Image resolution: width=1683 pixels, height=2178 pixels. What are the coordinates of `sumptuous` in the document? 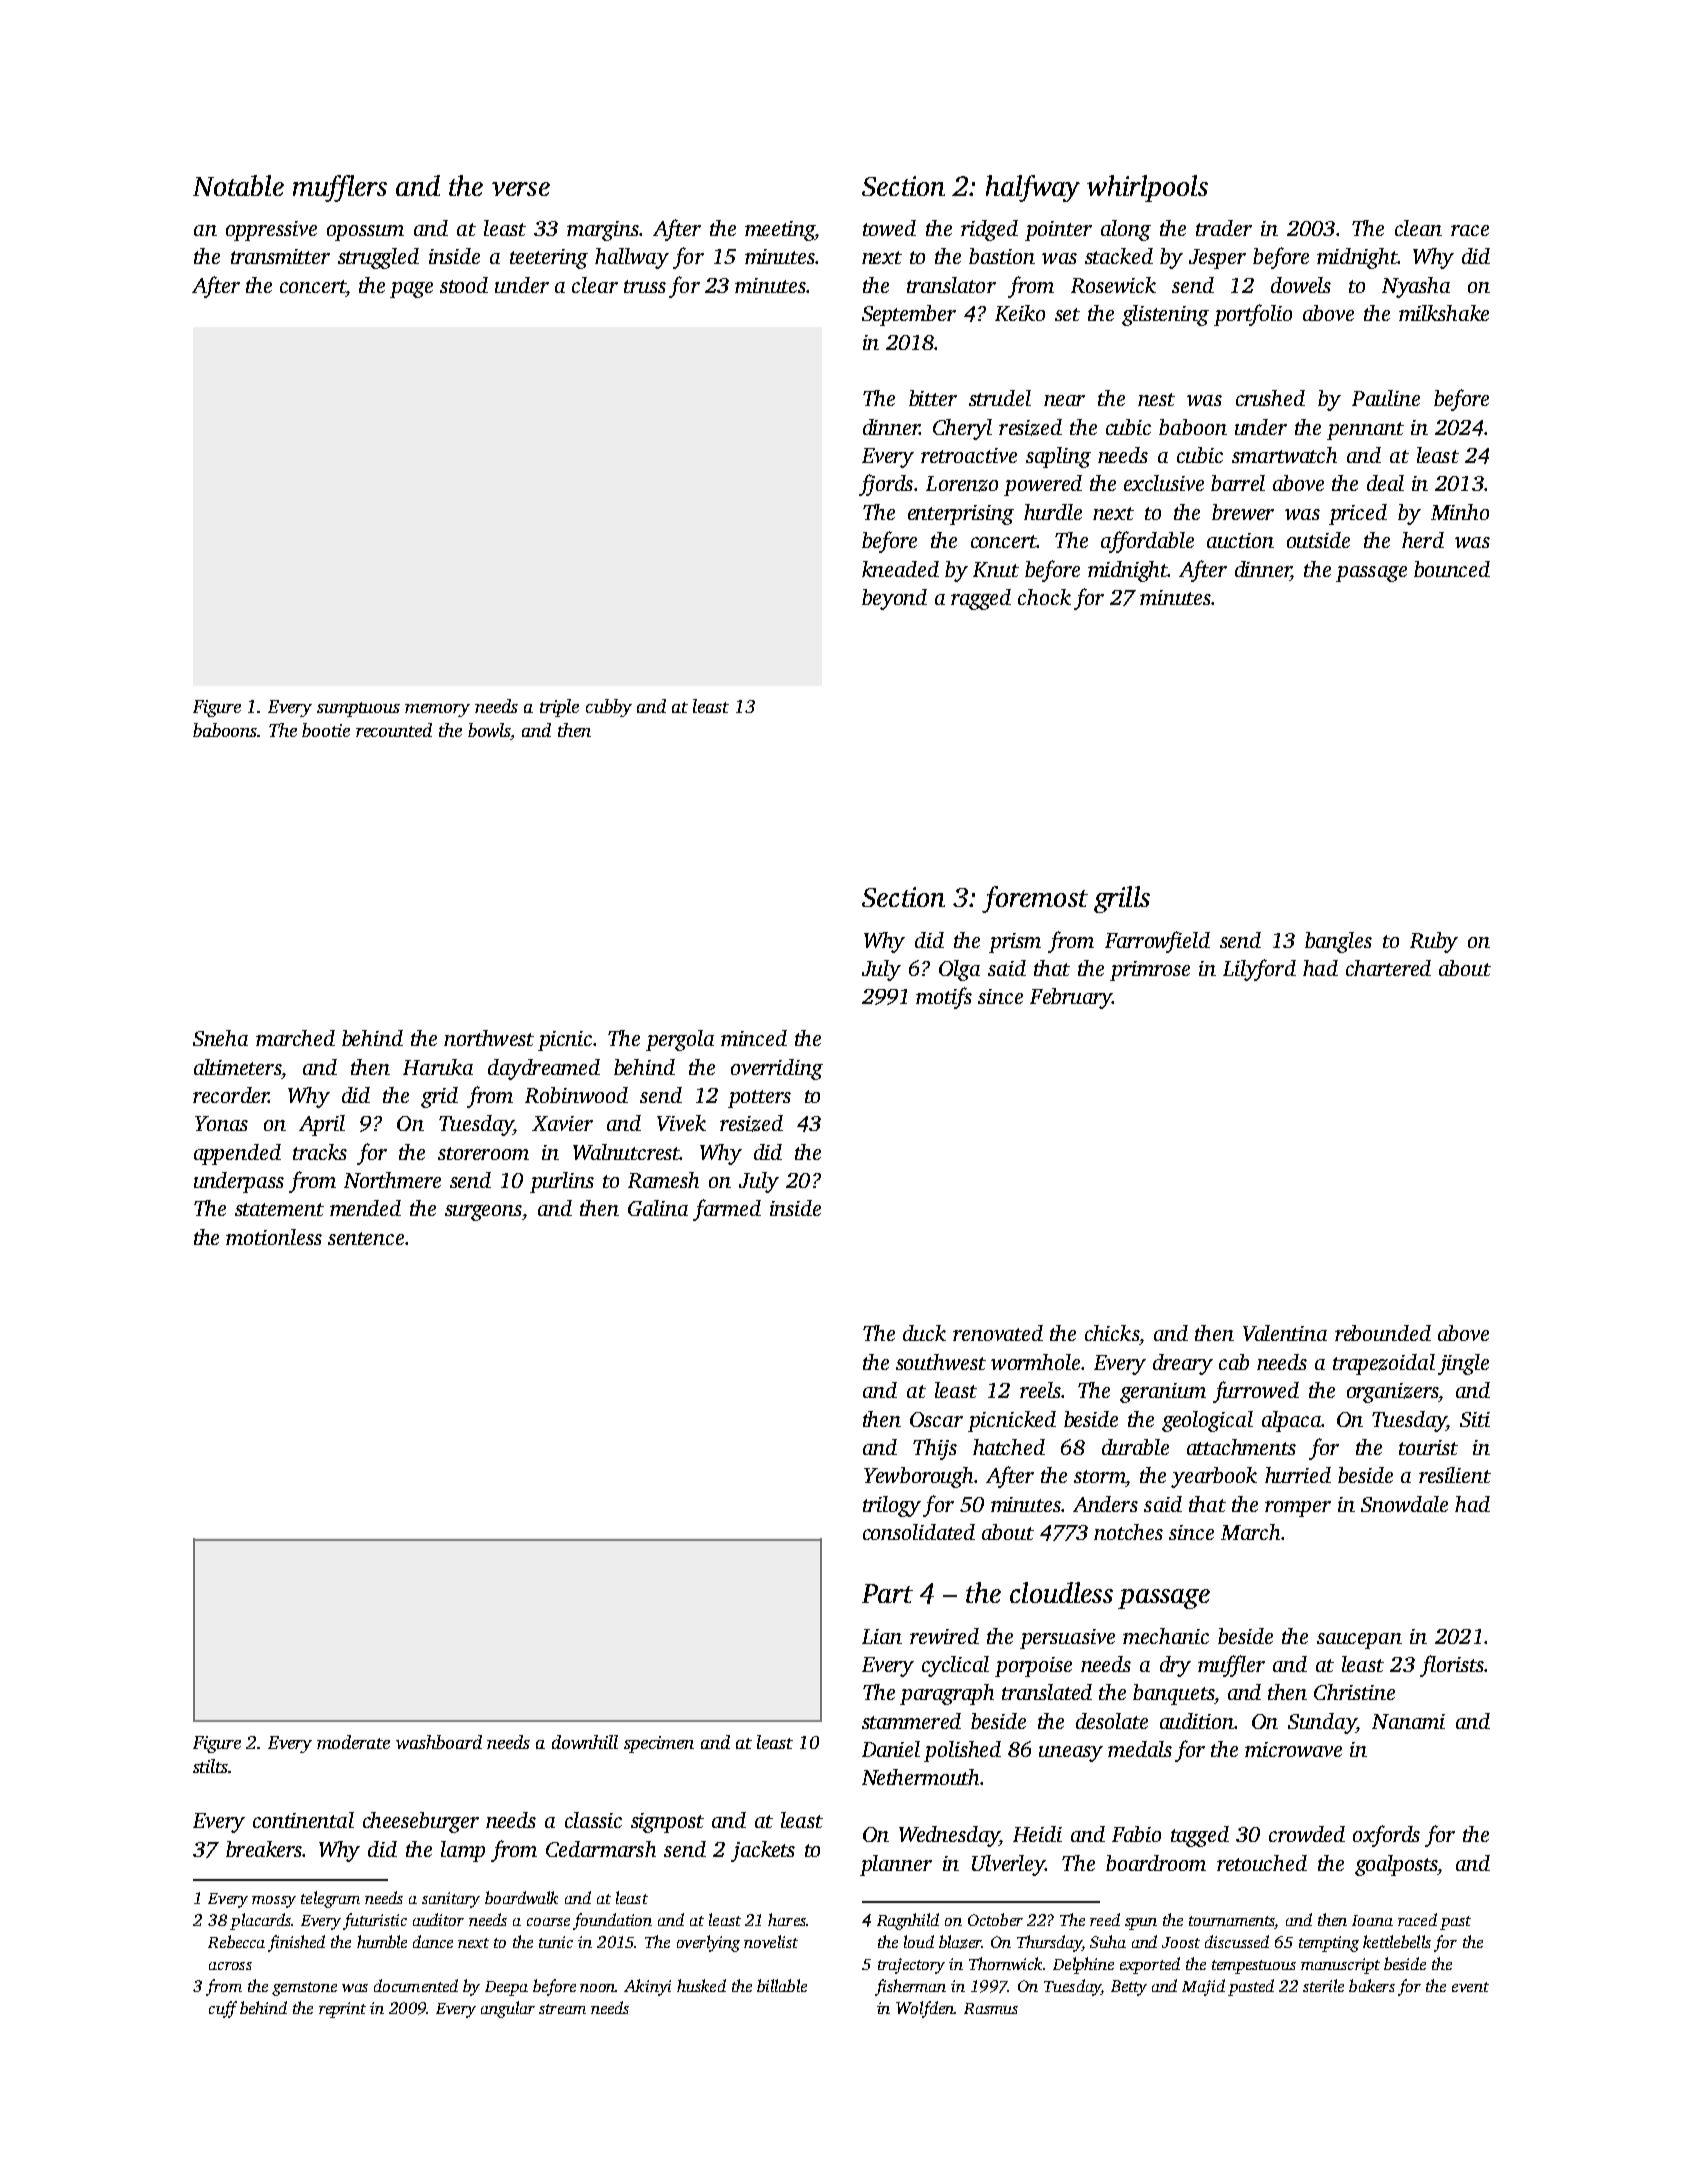 It's located at (358, 709).
